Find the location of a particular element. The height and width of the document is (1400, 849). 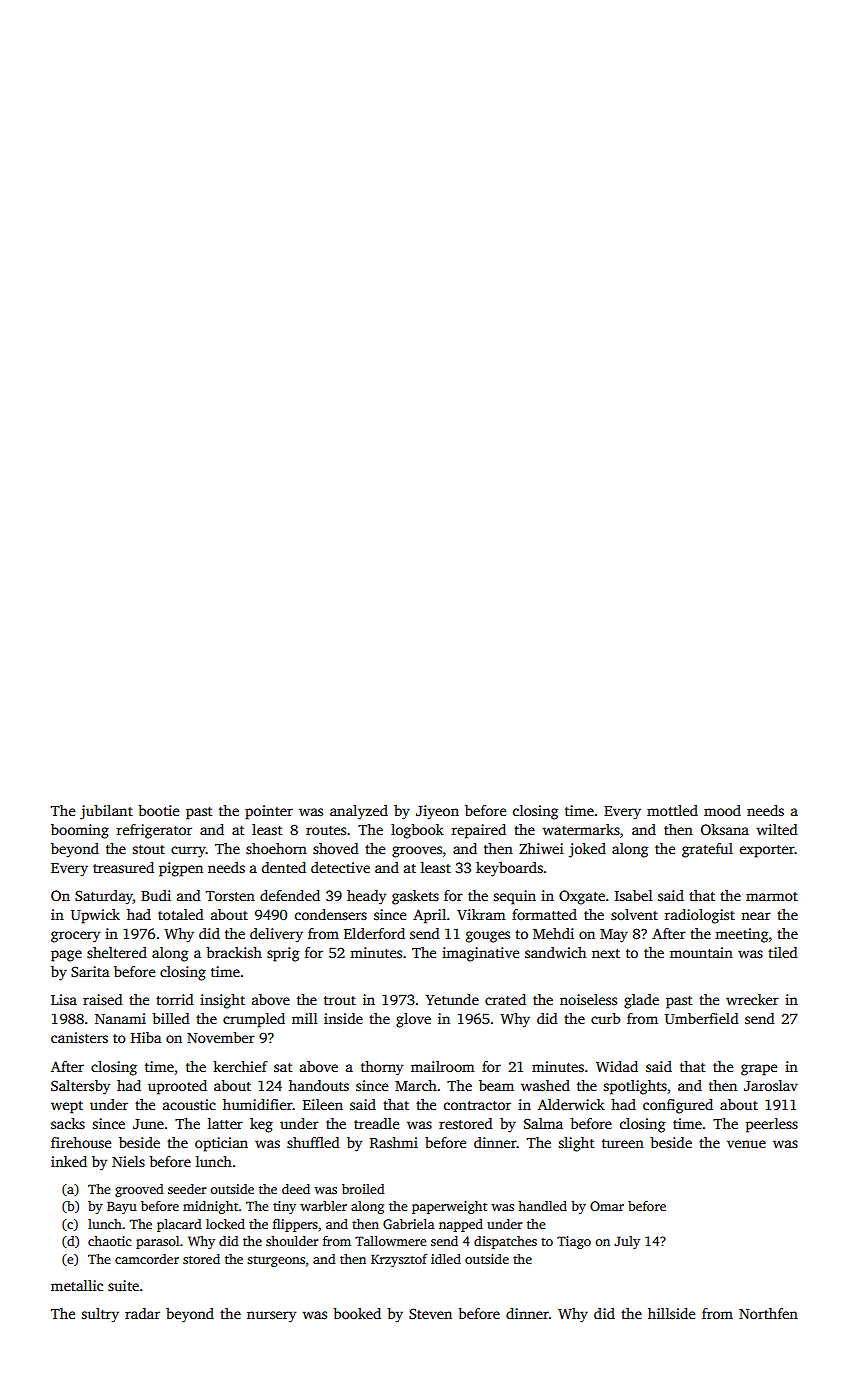

broiled is located at coordinates (363, 1189).
